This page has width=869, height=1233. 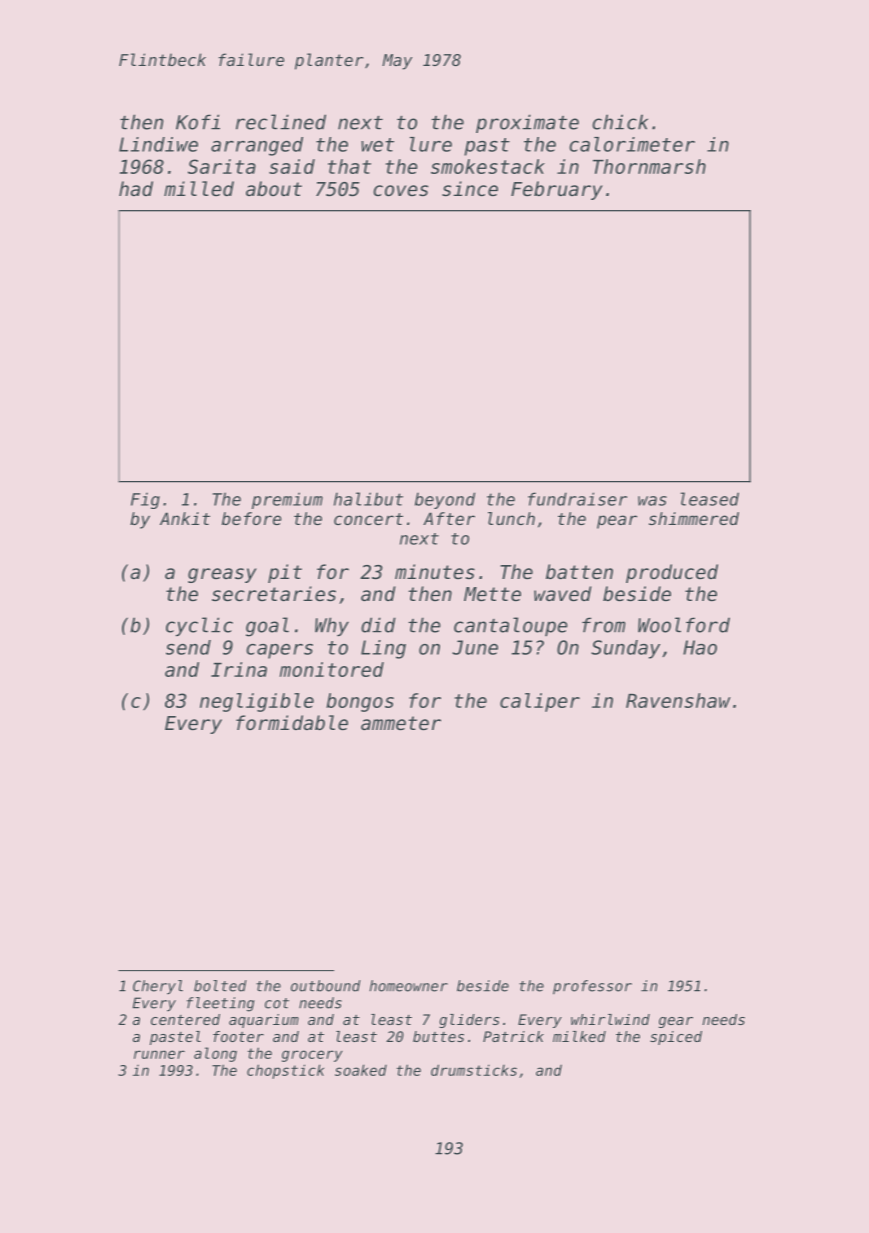 I want to click on premium, so click(x=287, y=500).
